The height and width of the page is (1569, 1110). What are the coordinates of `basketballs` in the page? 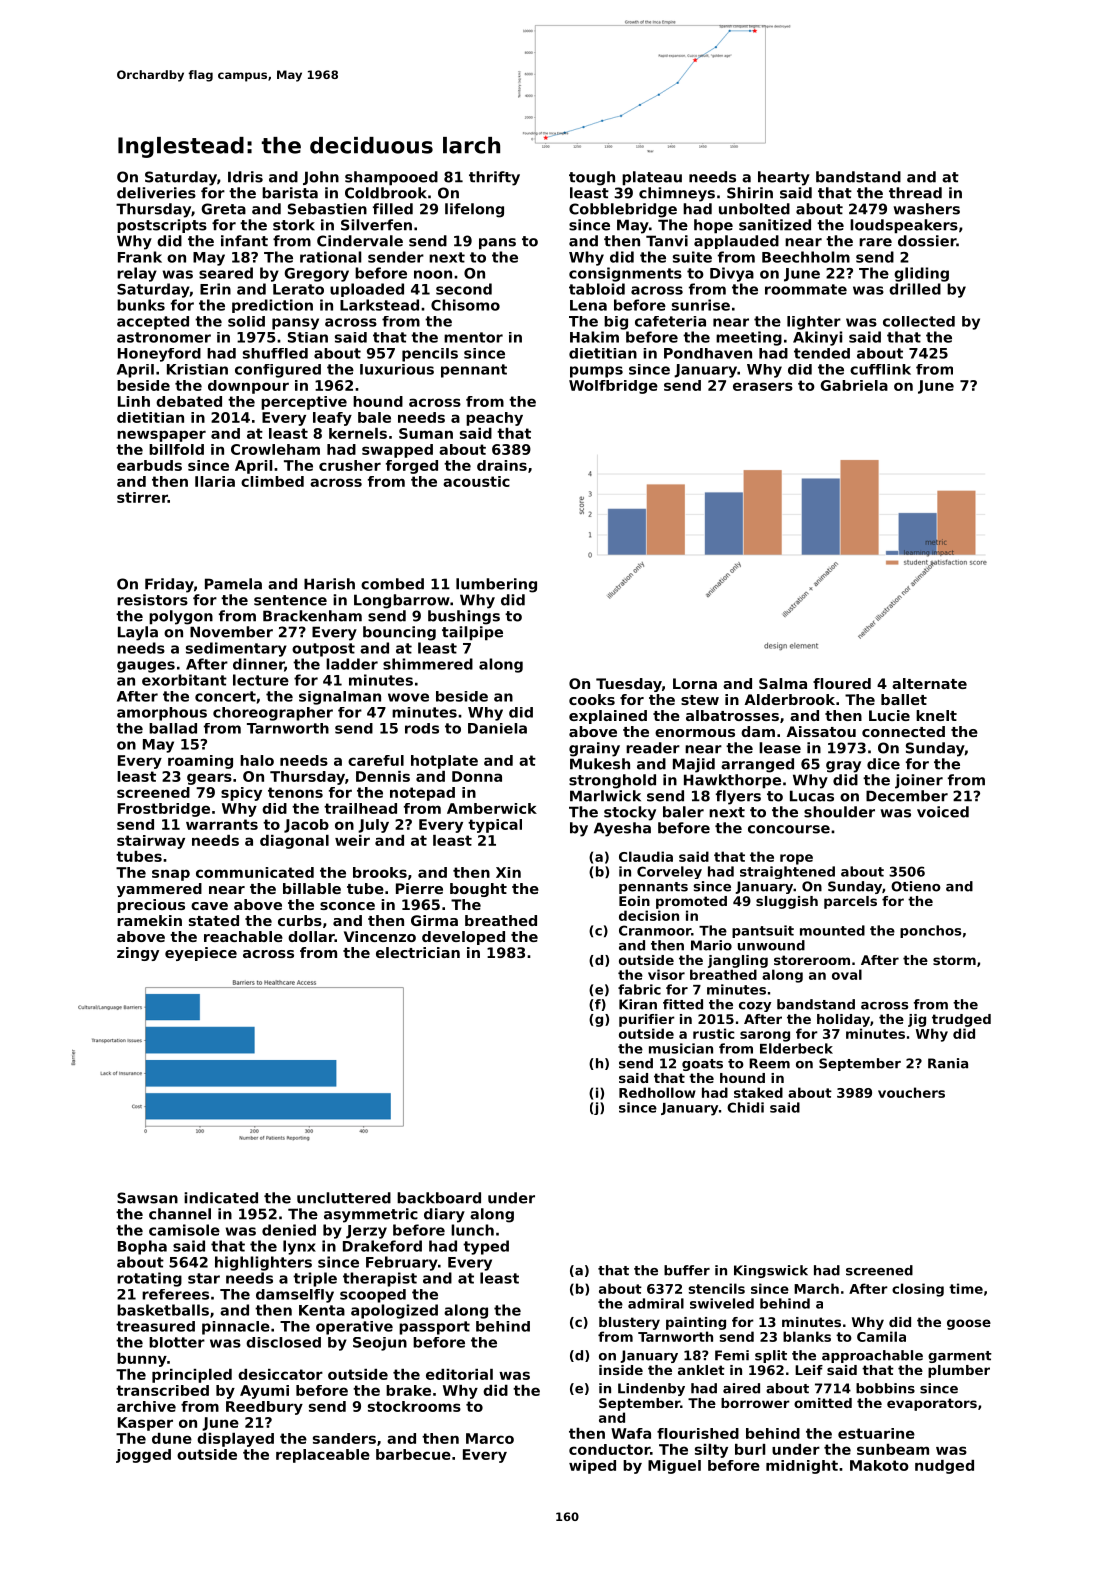 It's located at (163, 1310).
